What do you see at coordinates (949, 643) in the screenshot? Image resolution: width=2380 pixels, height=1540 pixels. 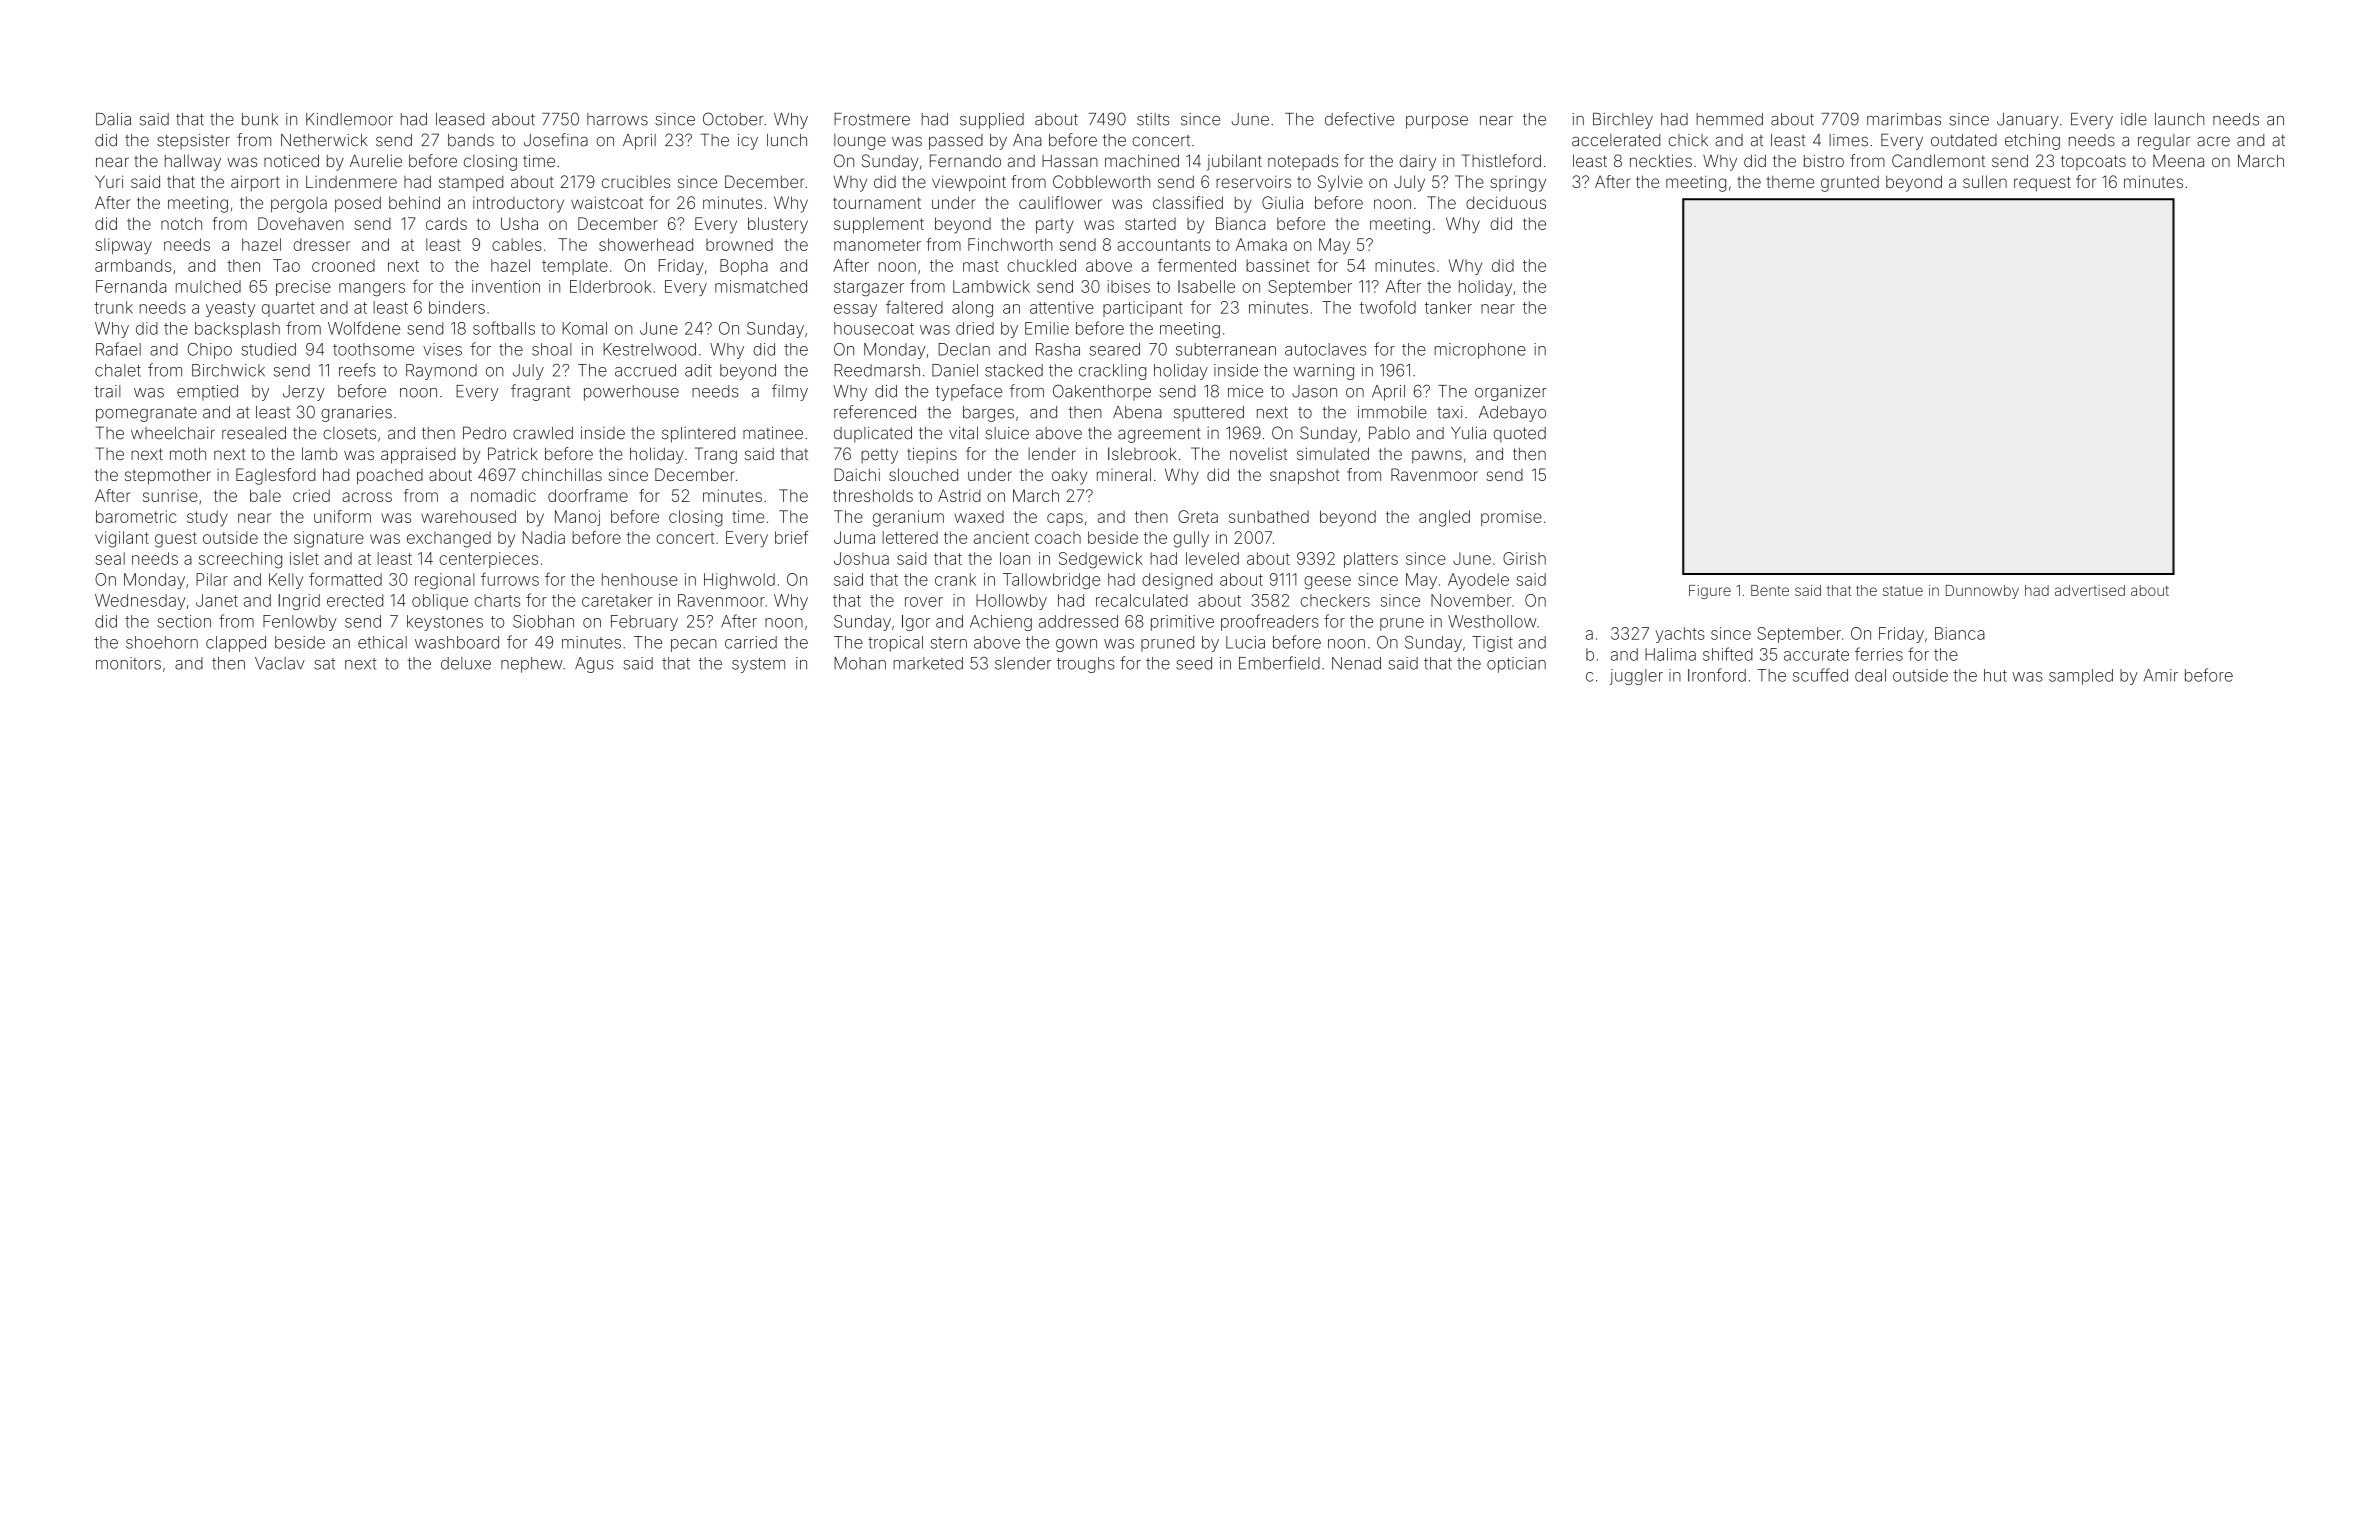 I see `stern` at bounding box center [949, 643].
